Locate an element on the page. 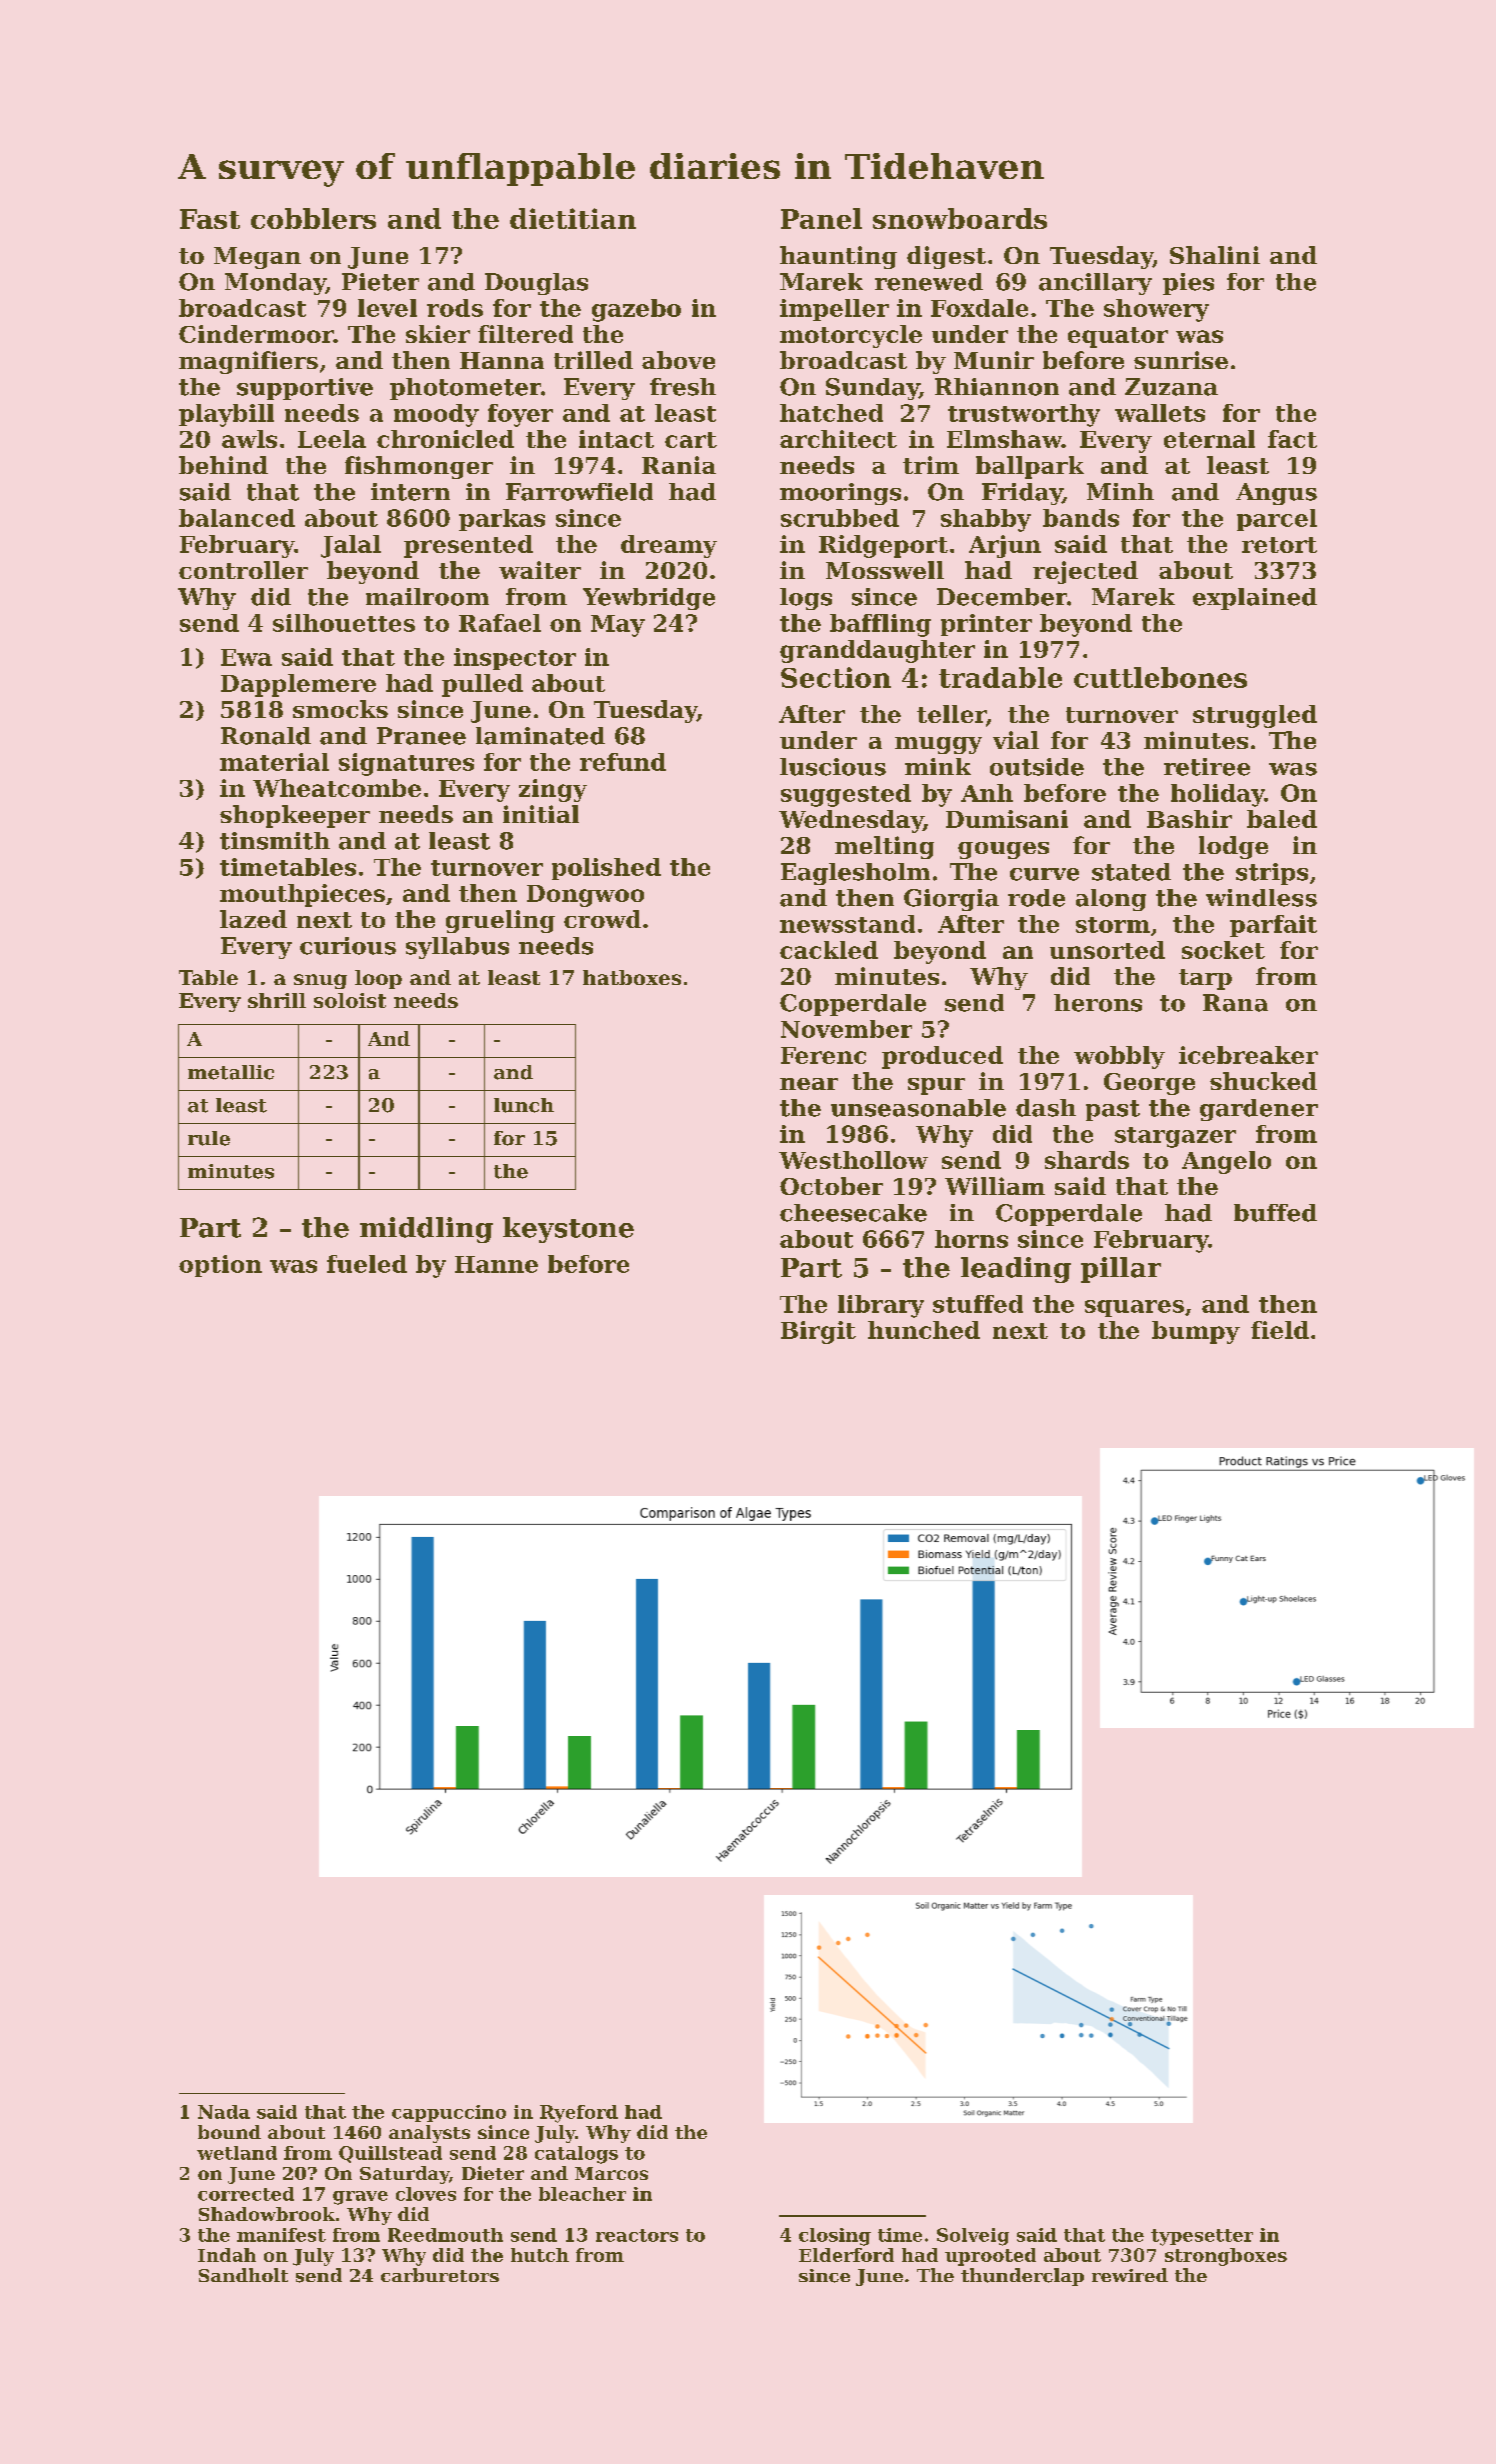 The height and width of the page is (2464, 1496). lazed is located at coordinates (253, 919).
